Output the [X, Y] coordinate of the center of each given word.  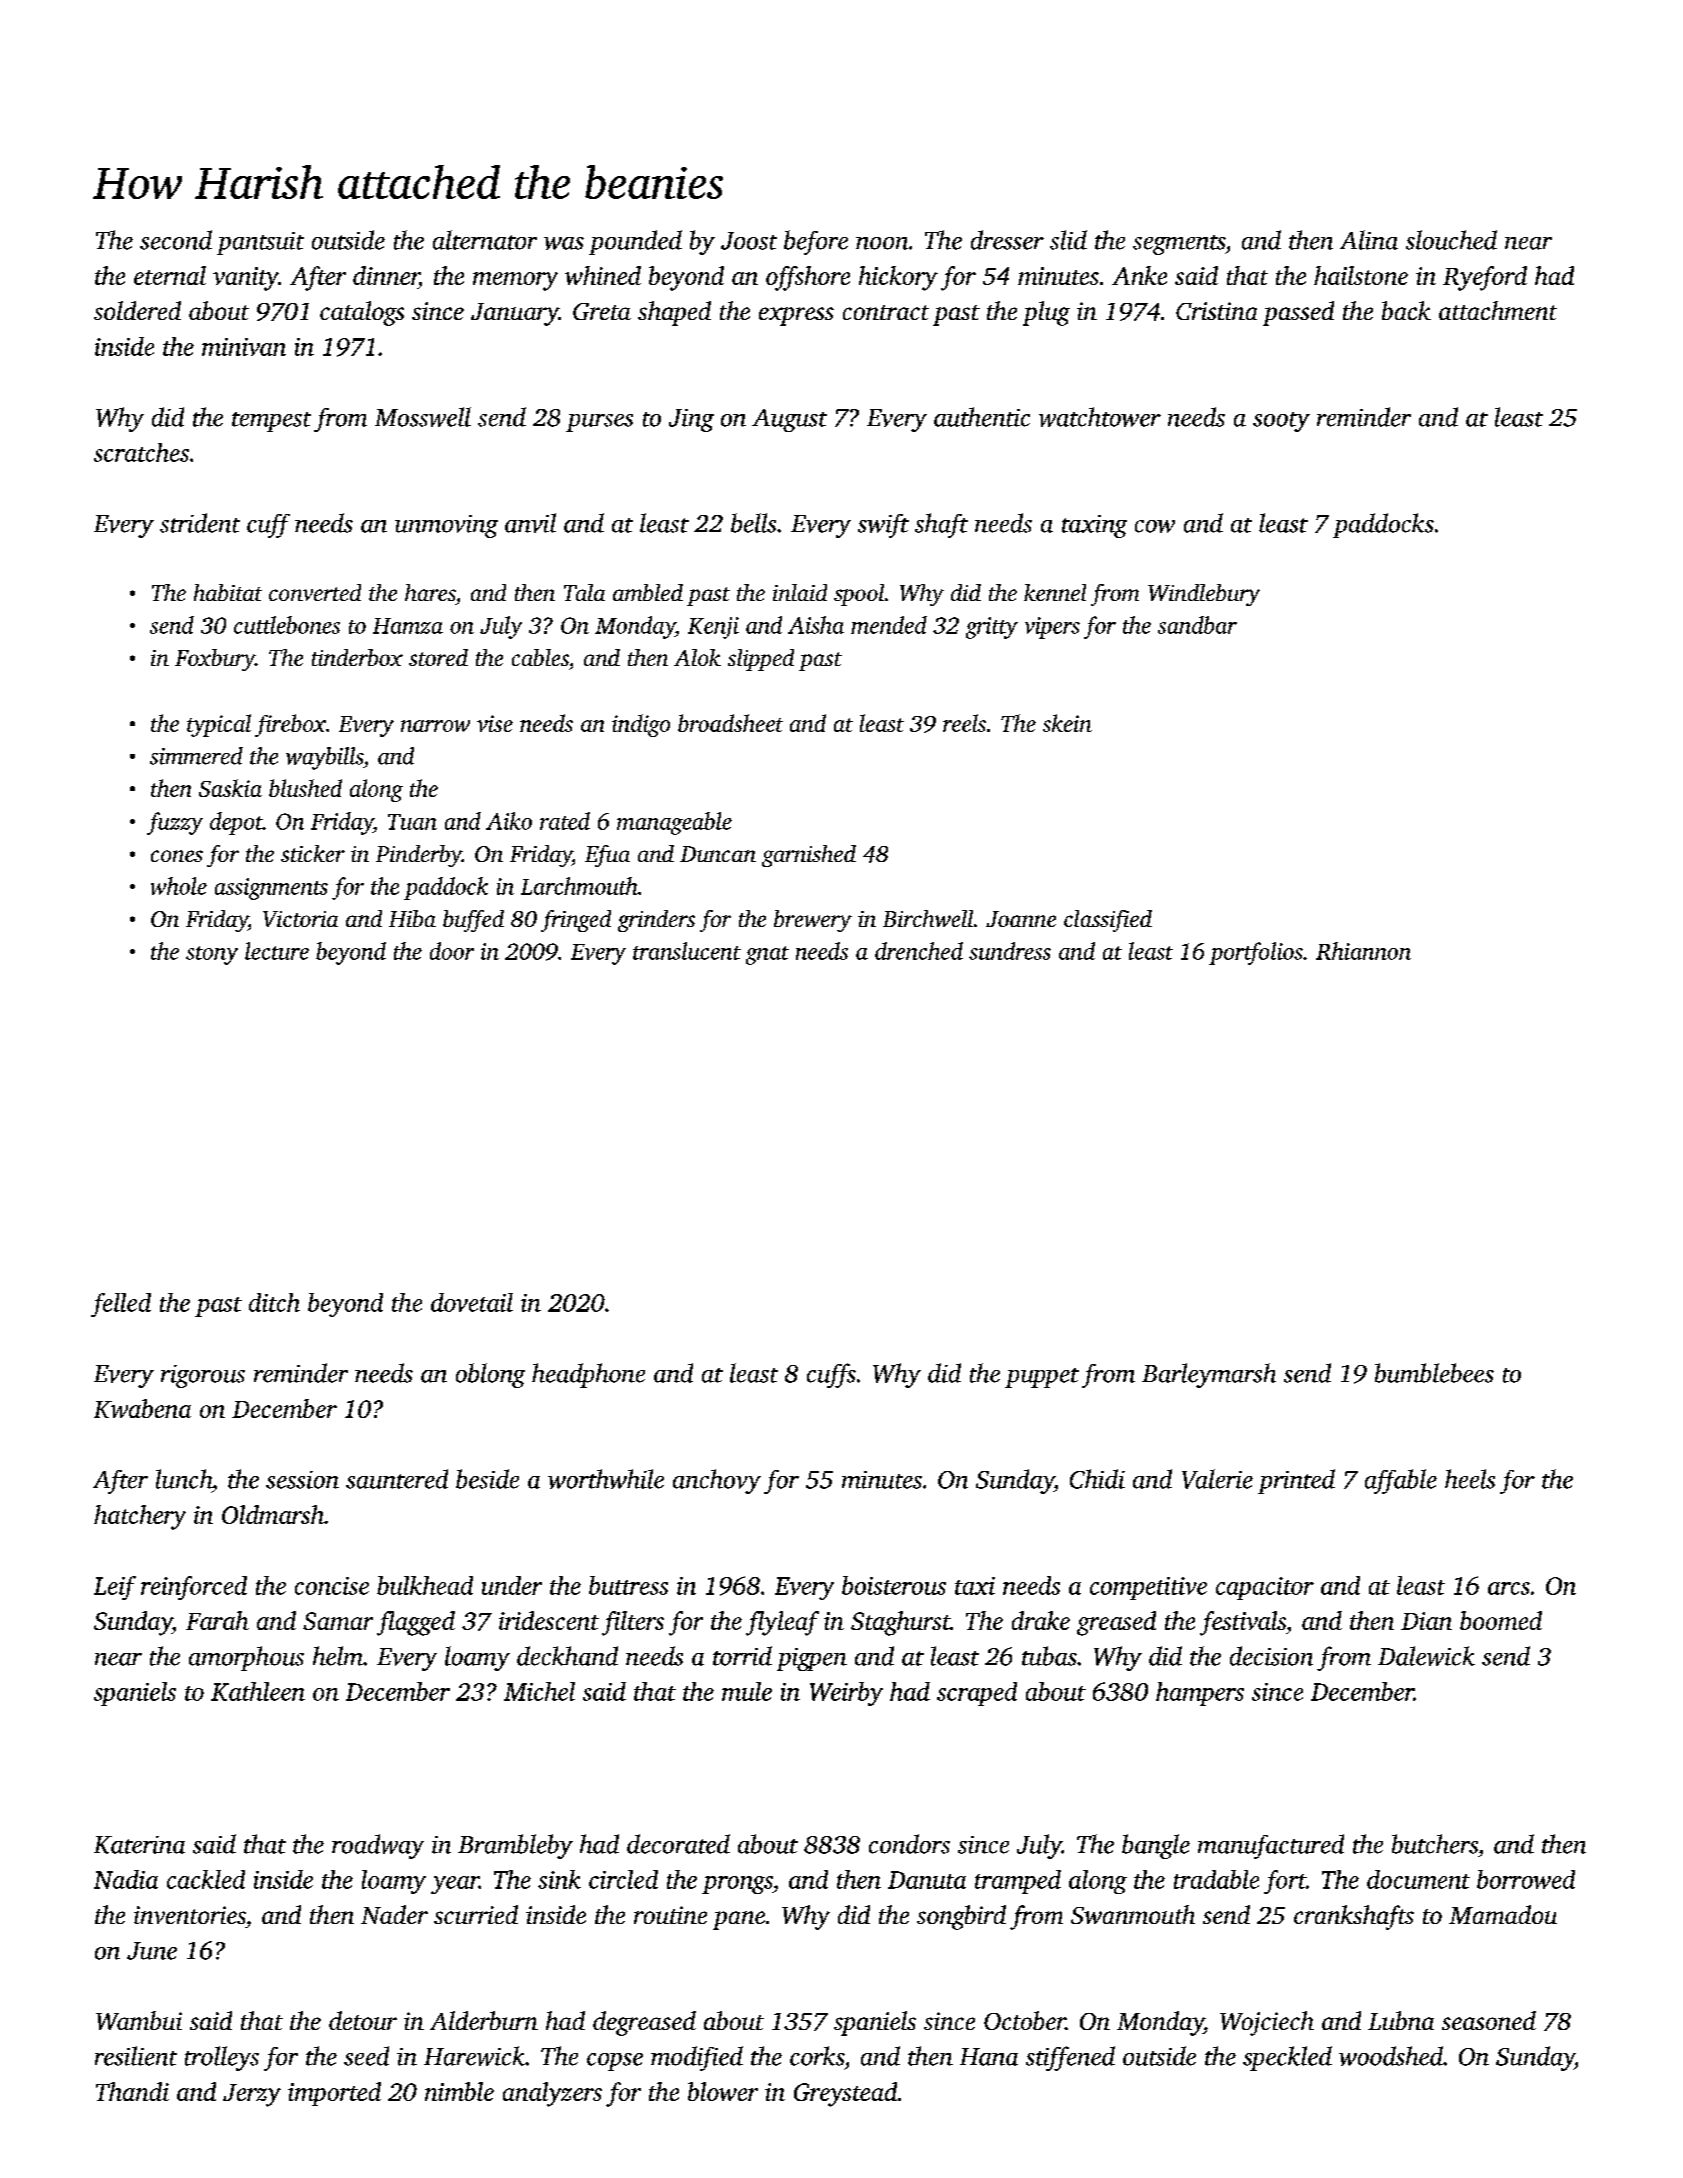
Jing [691, 420]
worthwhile [606, 1479]
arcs [1509, 1588]
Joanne [1021, 919]
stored [438, 657]
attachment [1498, 310]
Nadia [126, 1879]
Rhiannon [1363, 951]
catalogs [362, 313]
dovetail [472, 1302]
